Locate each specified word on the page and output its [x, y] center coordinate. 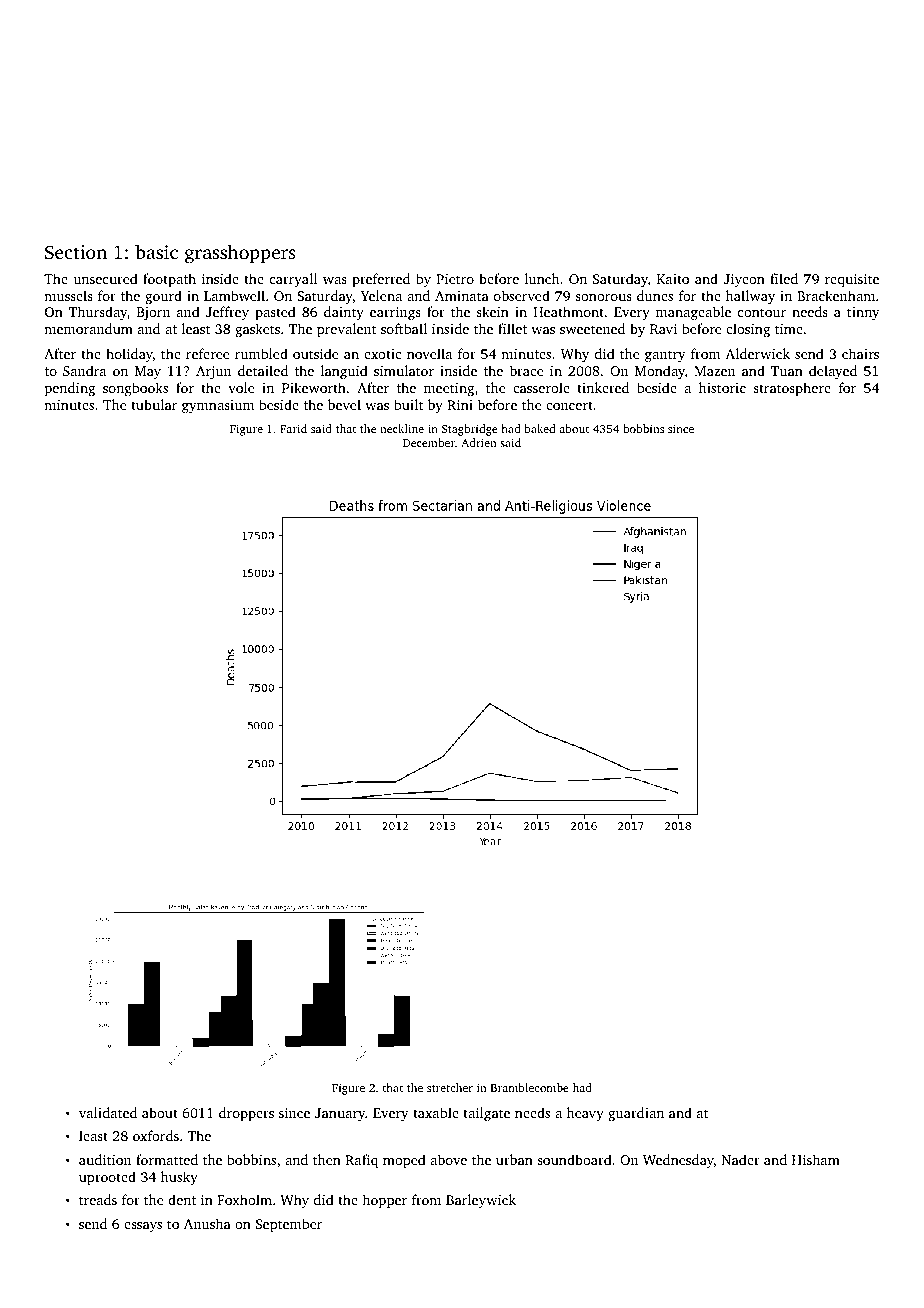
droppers [246, 1114]
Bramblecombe [530, 1087]
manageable [693, 313]
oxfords [156, 1135]
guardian [636, 1114]
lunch [542, 278]
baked [540, 428]
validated [108, 1112]
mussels [68, 295]
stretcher [450, 1087]
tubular [154, 404]
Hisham [816, 1159]
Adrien [478, 442]
